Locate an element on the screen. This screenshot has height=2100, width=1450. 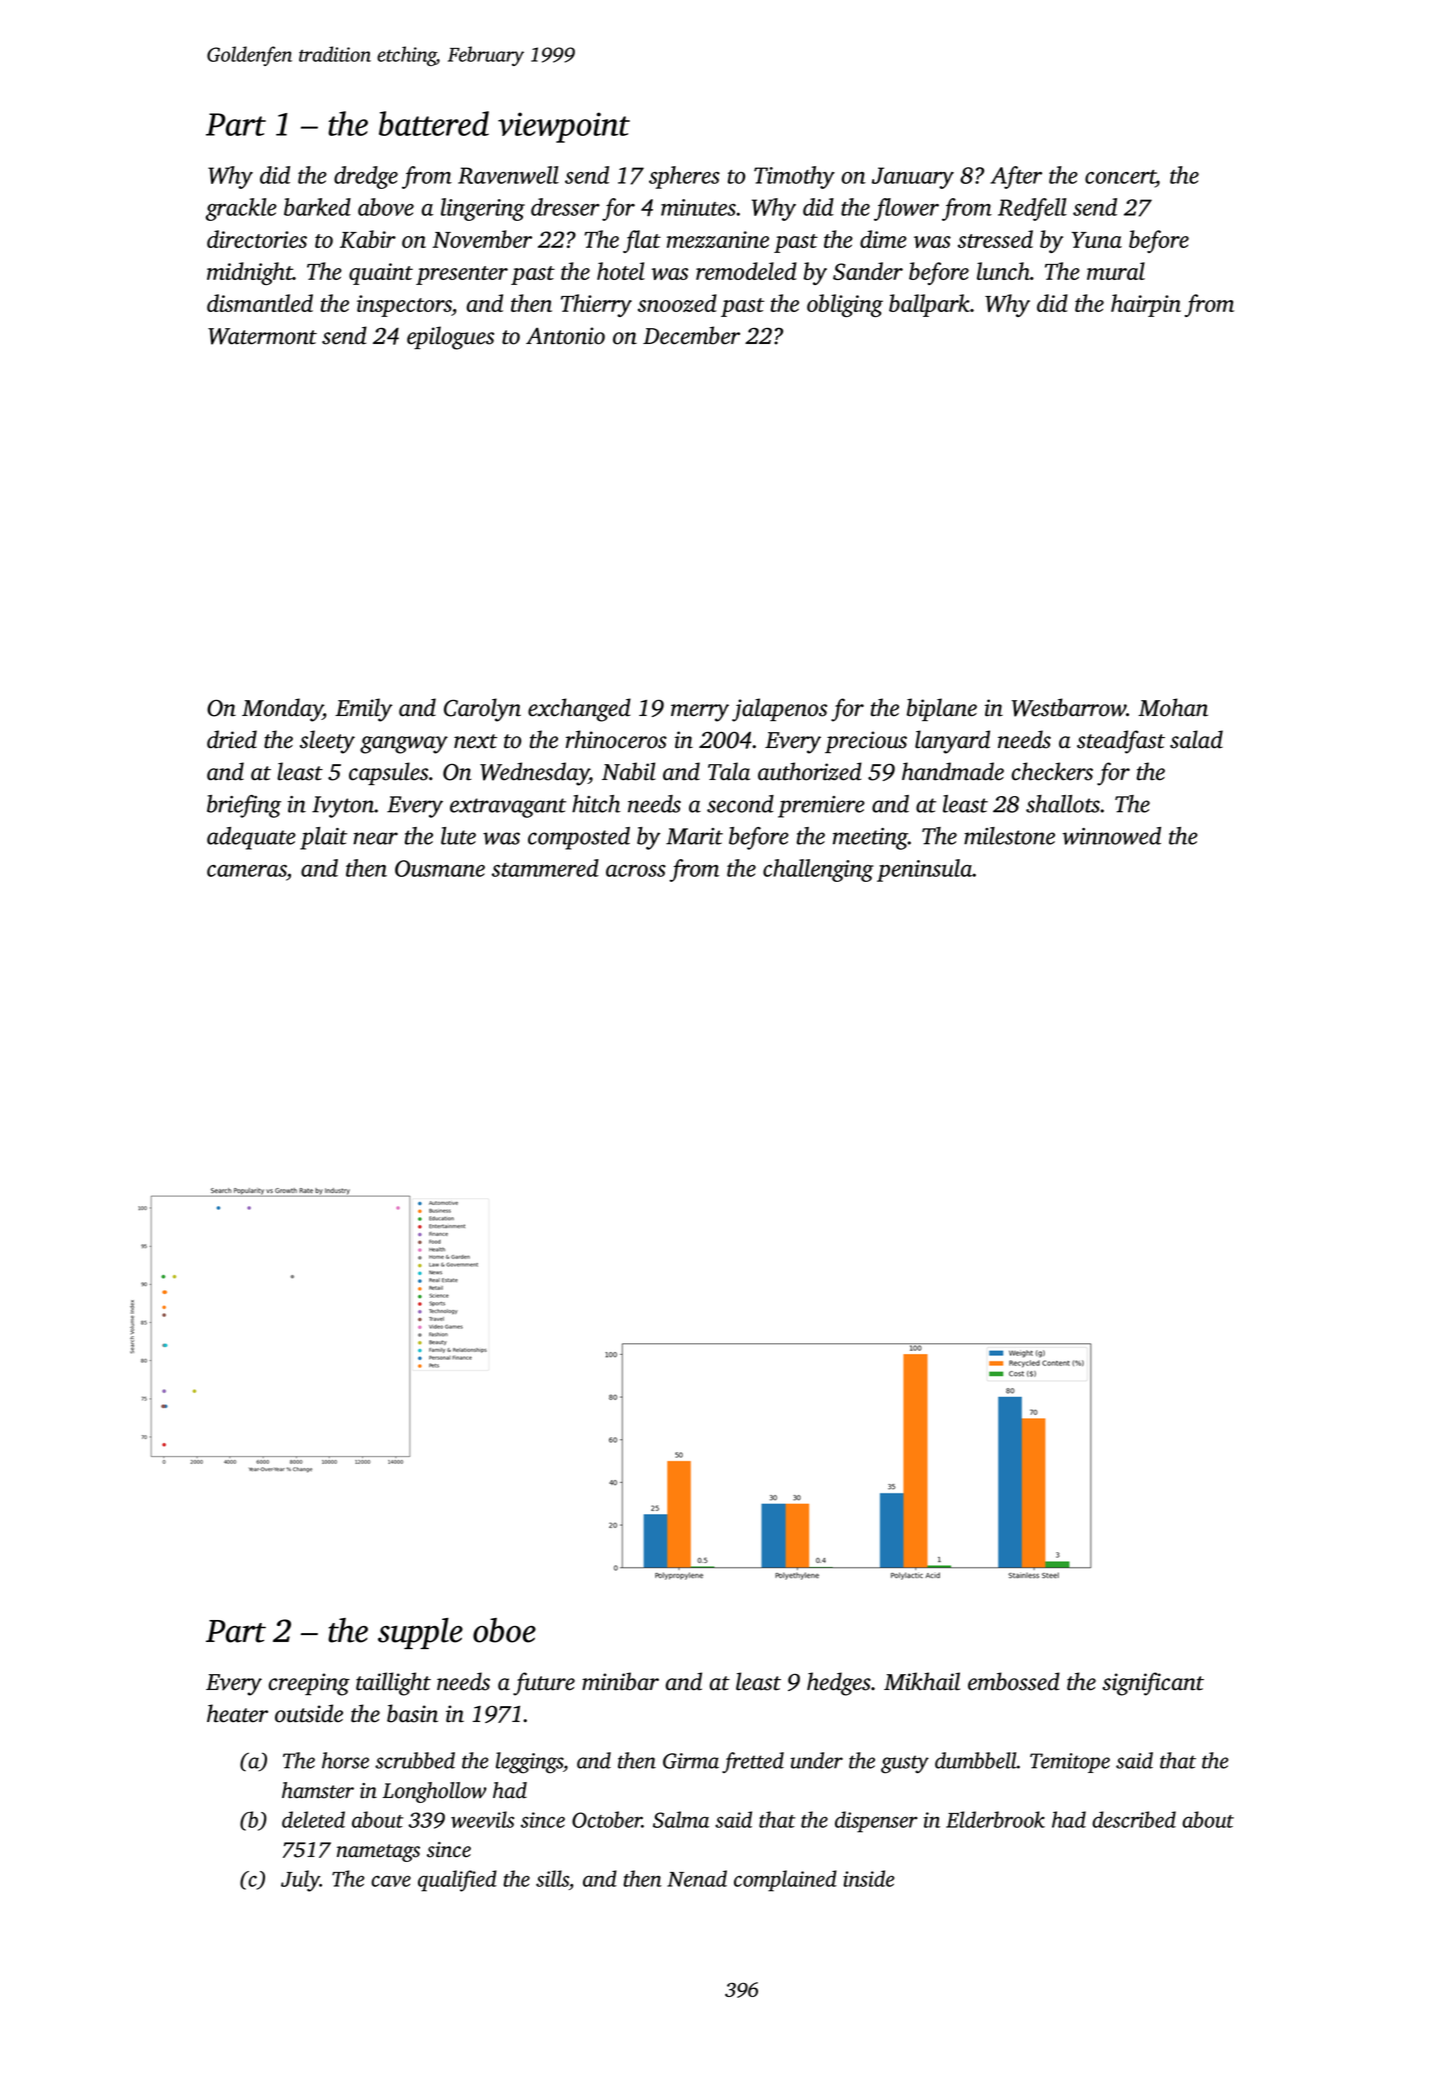
dried is located at coordinates (232, 739).
